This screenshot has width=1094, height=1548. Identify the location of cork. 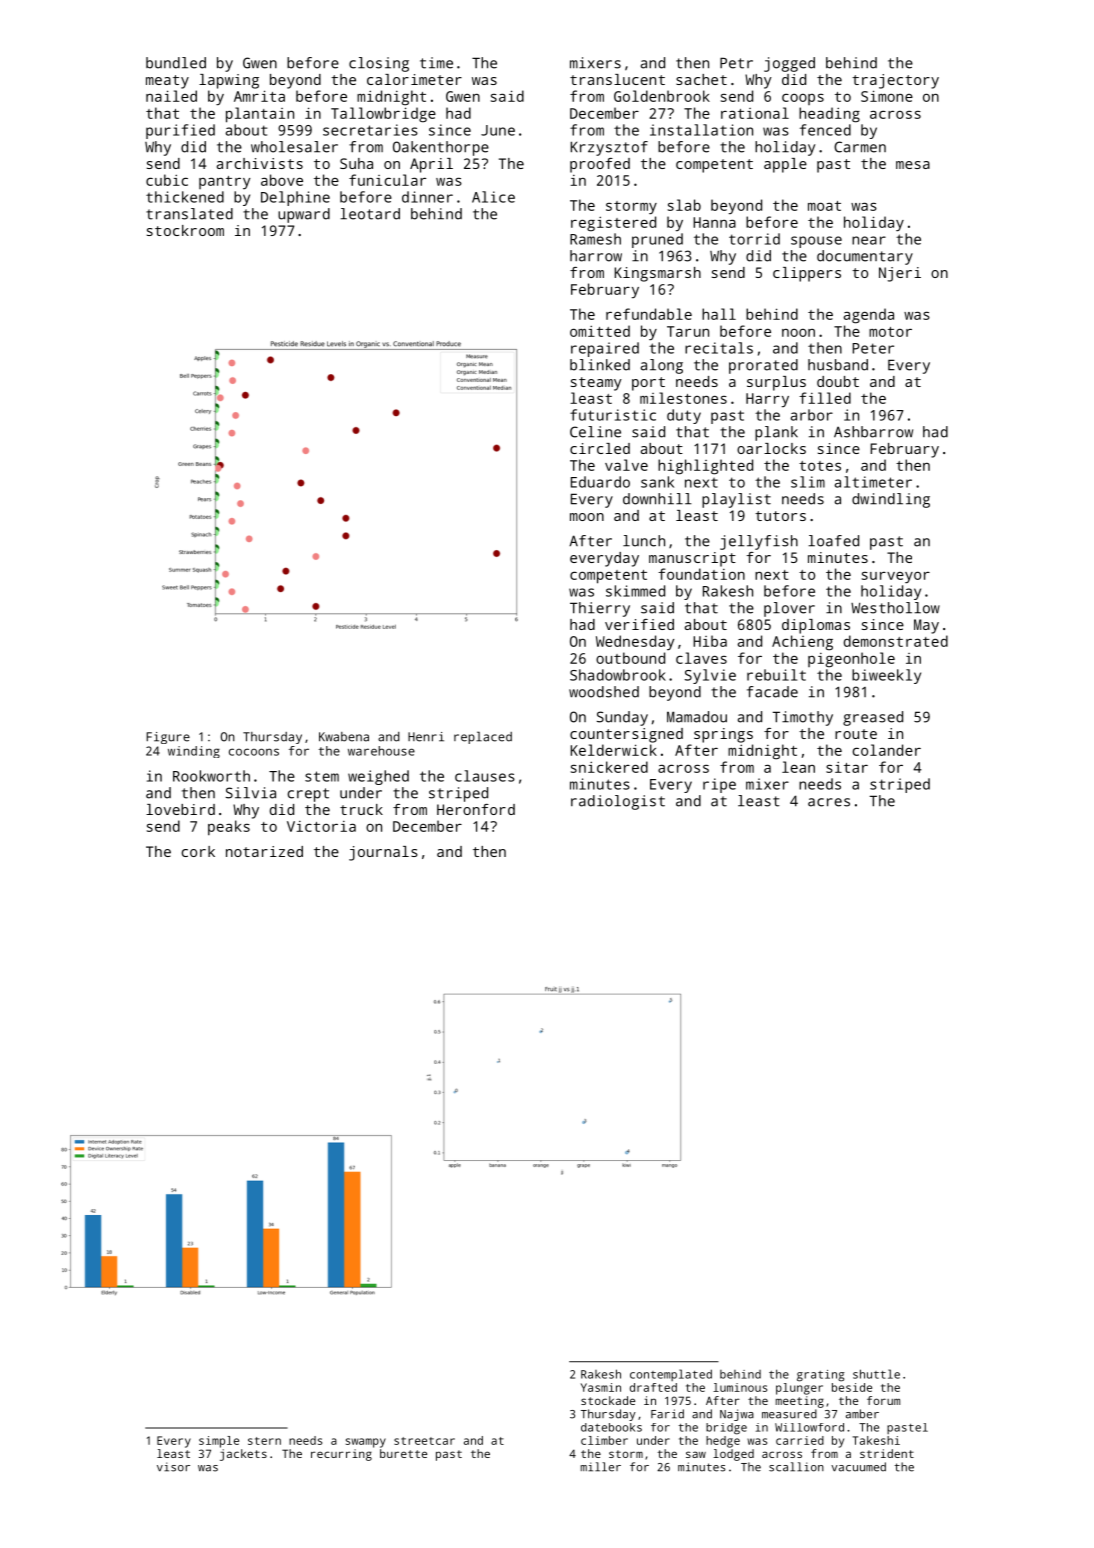
(198, 851).
